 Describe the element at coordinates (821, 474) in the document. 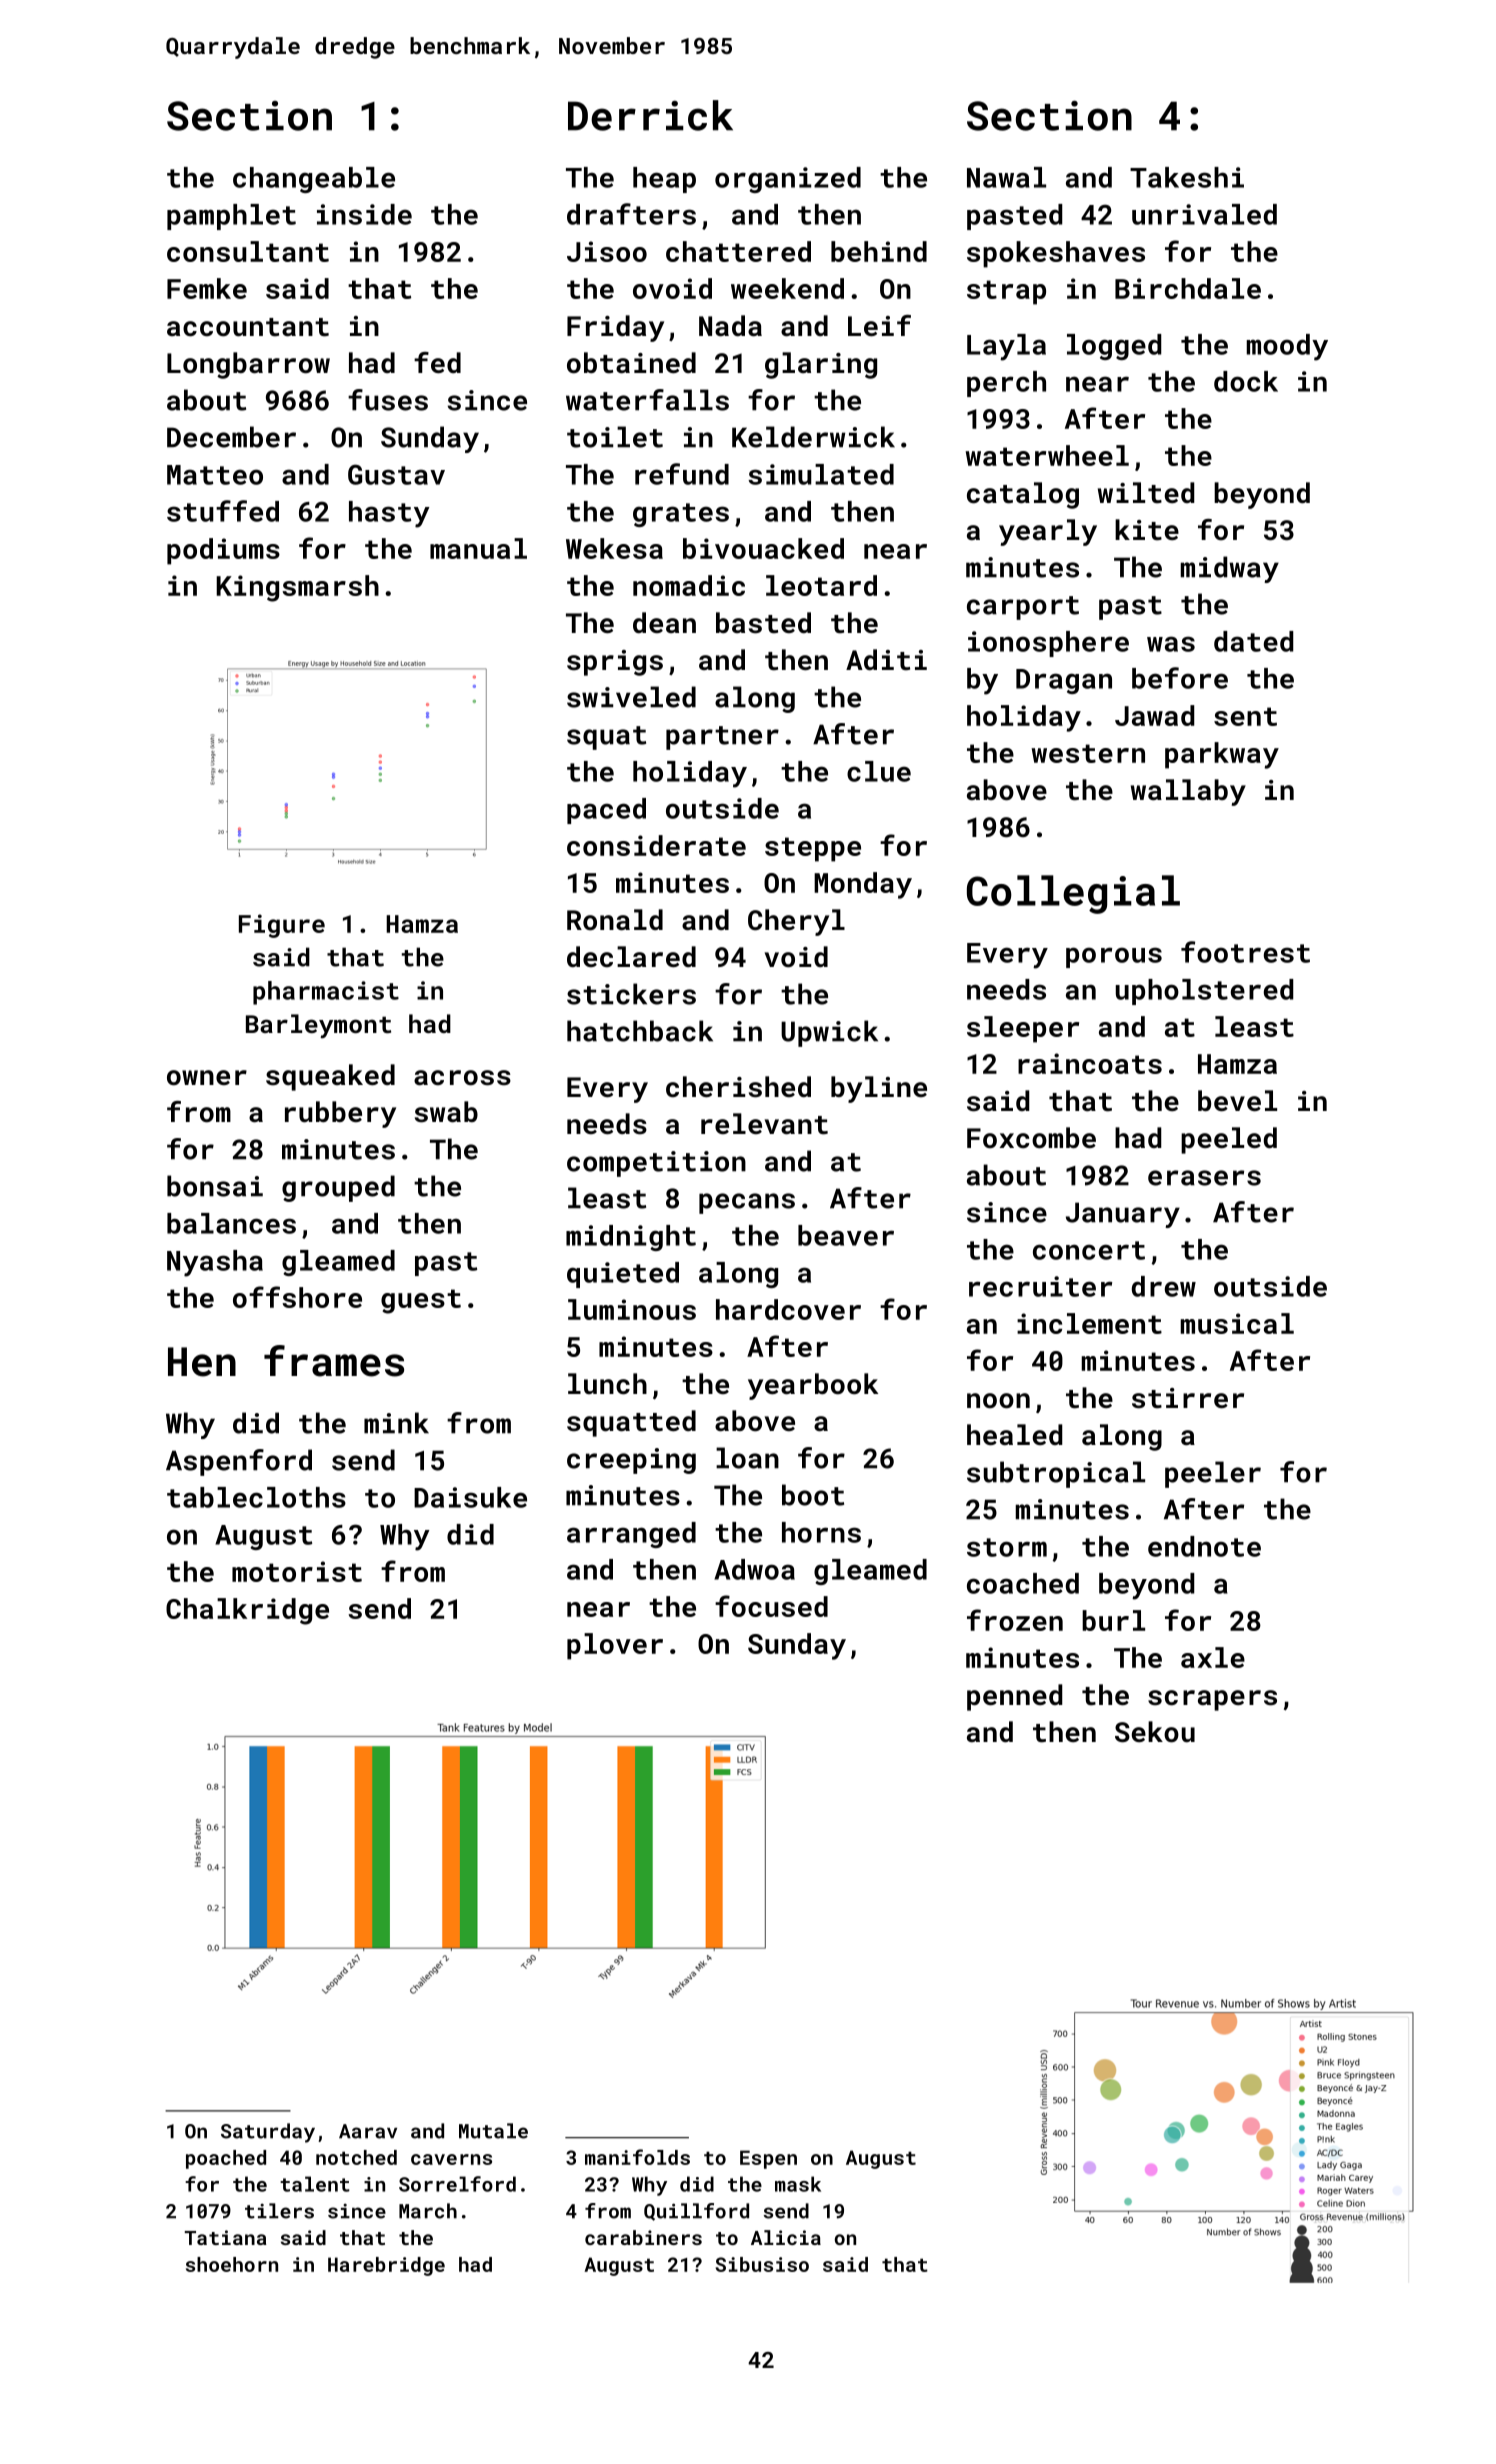

I see `simulated` at that location.
